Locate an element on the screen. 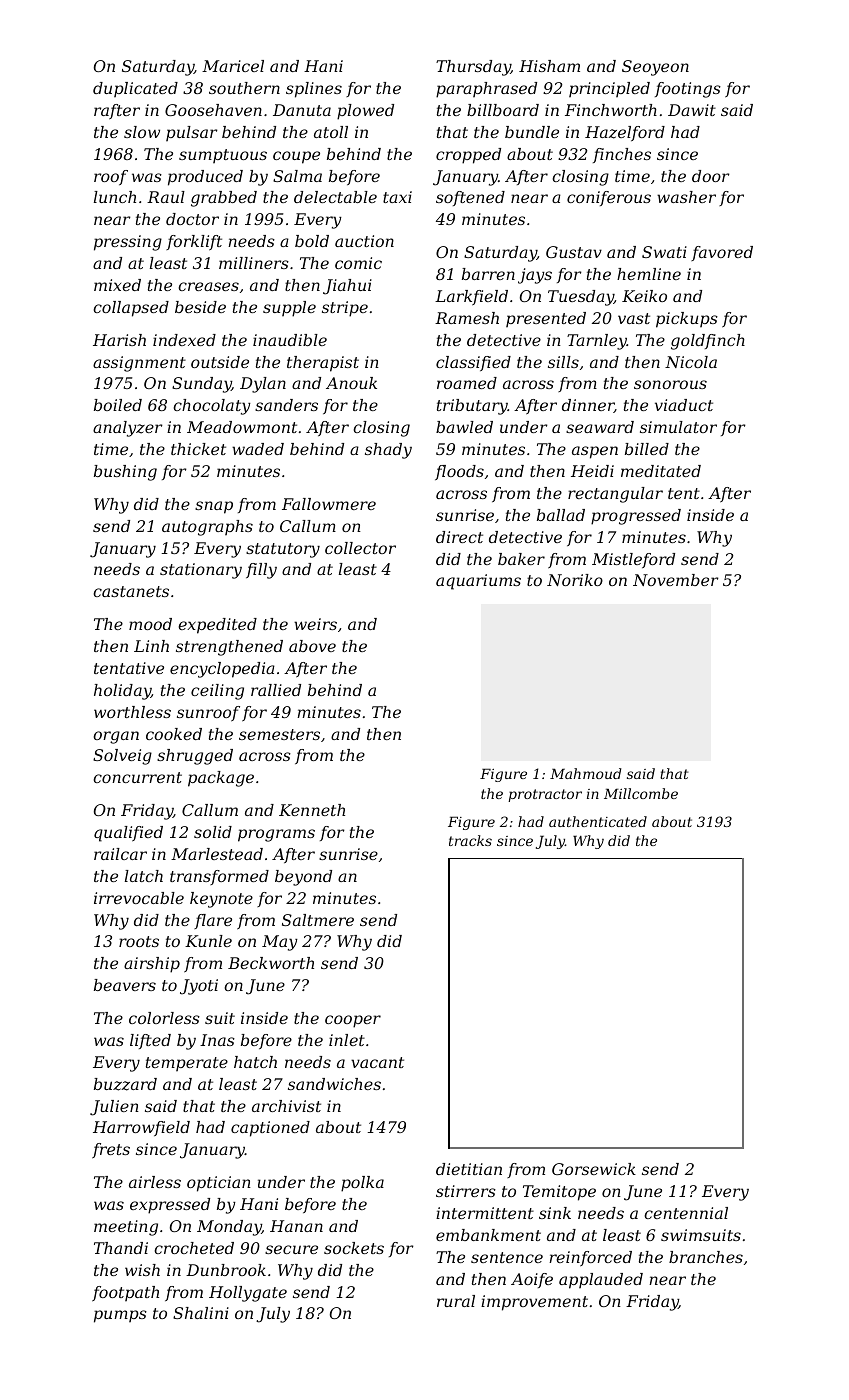 This screenshot has height=1400, width=849. sumptuous is located at coordinates (223, 156).
